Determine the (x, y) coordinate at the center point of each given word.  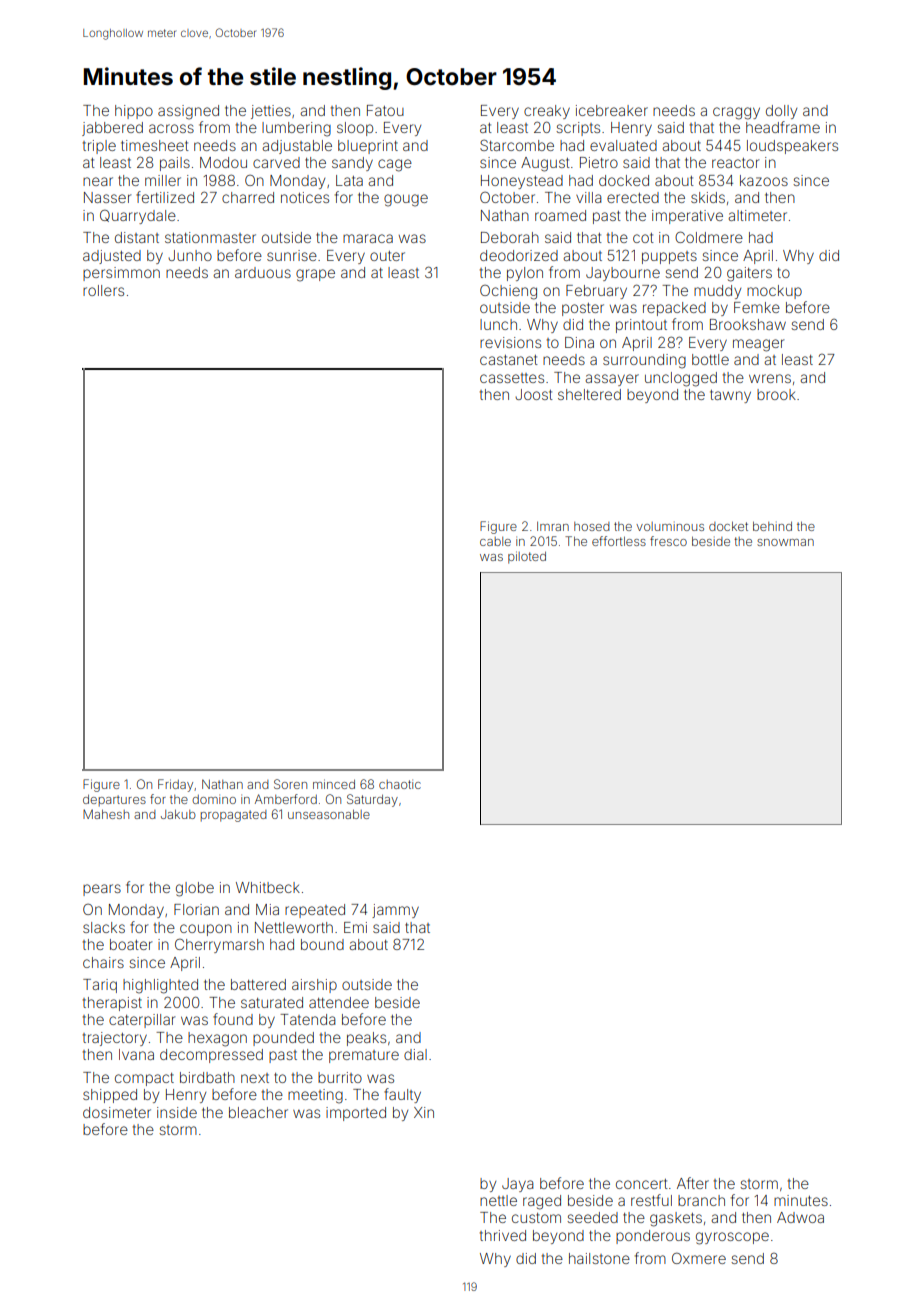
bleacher (258, 1112)
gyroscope (732, 1238)
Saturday (372, 800)
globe (195, 889)
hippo (134, 112)
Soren (290, 784)
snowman (785, 542)
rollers (103, 290)
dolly (781, 112)
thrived (503, 1235)
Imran (553, 526)
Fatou (385, 110)
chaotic (400, 784)
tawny (730, 396)
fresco (668, 541)
